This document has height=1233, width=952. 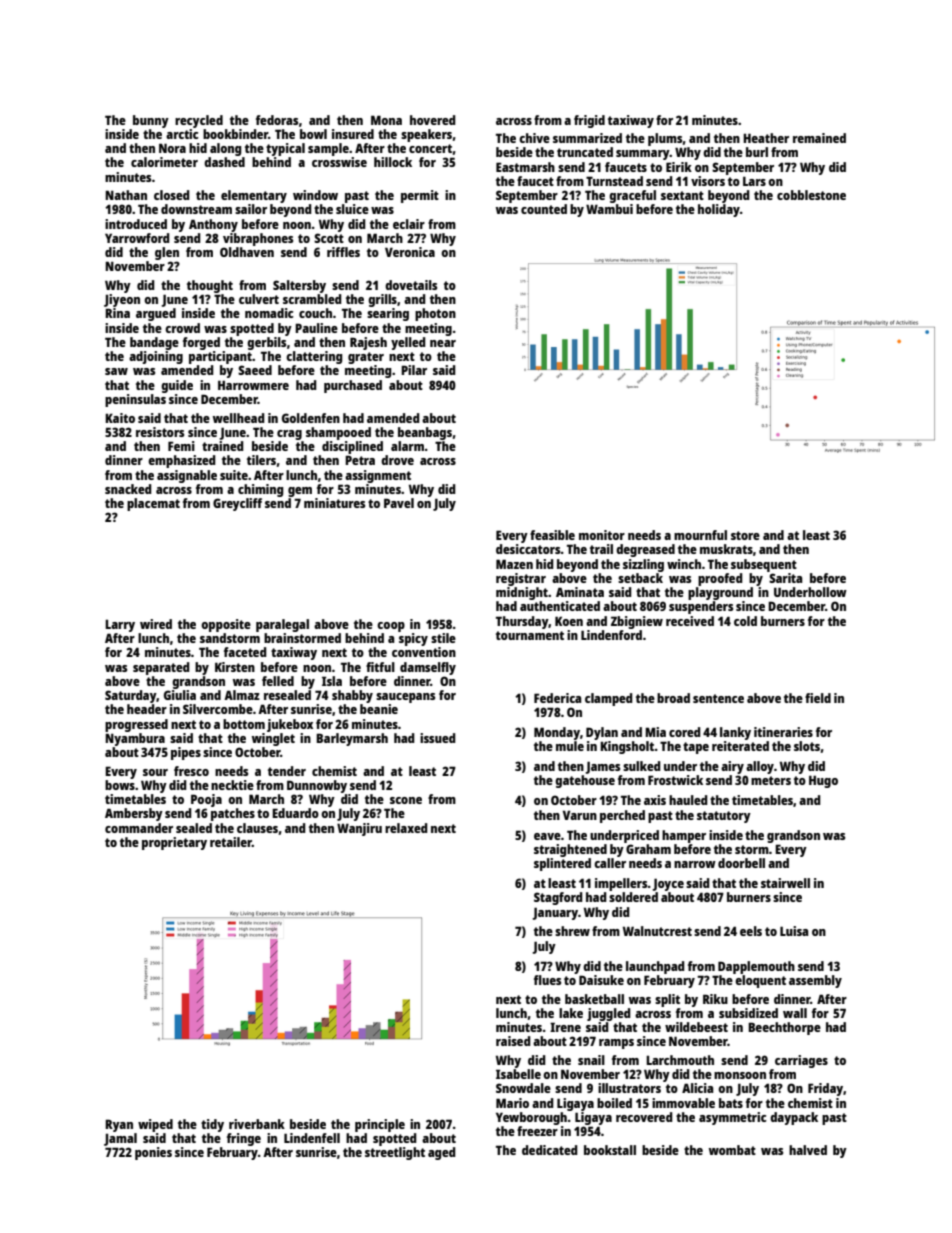 What do you see at coordinates (410, 252) in the document?
I see `Veronica` at bounding box center [410, 252].
